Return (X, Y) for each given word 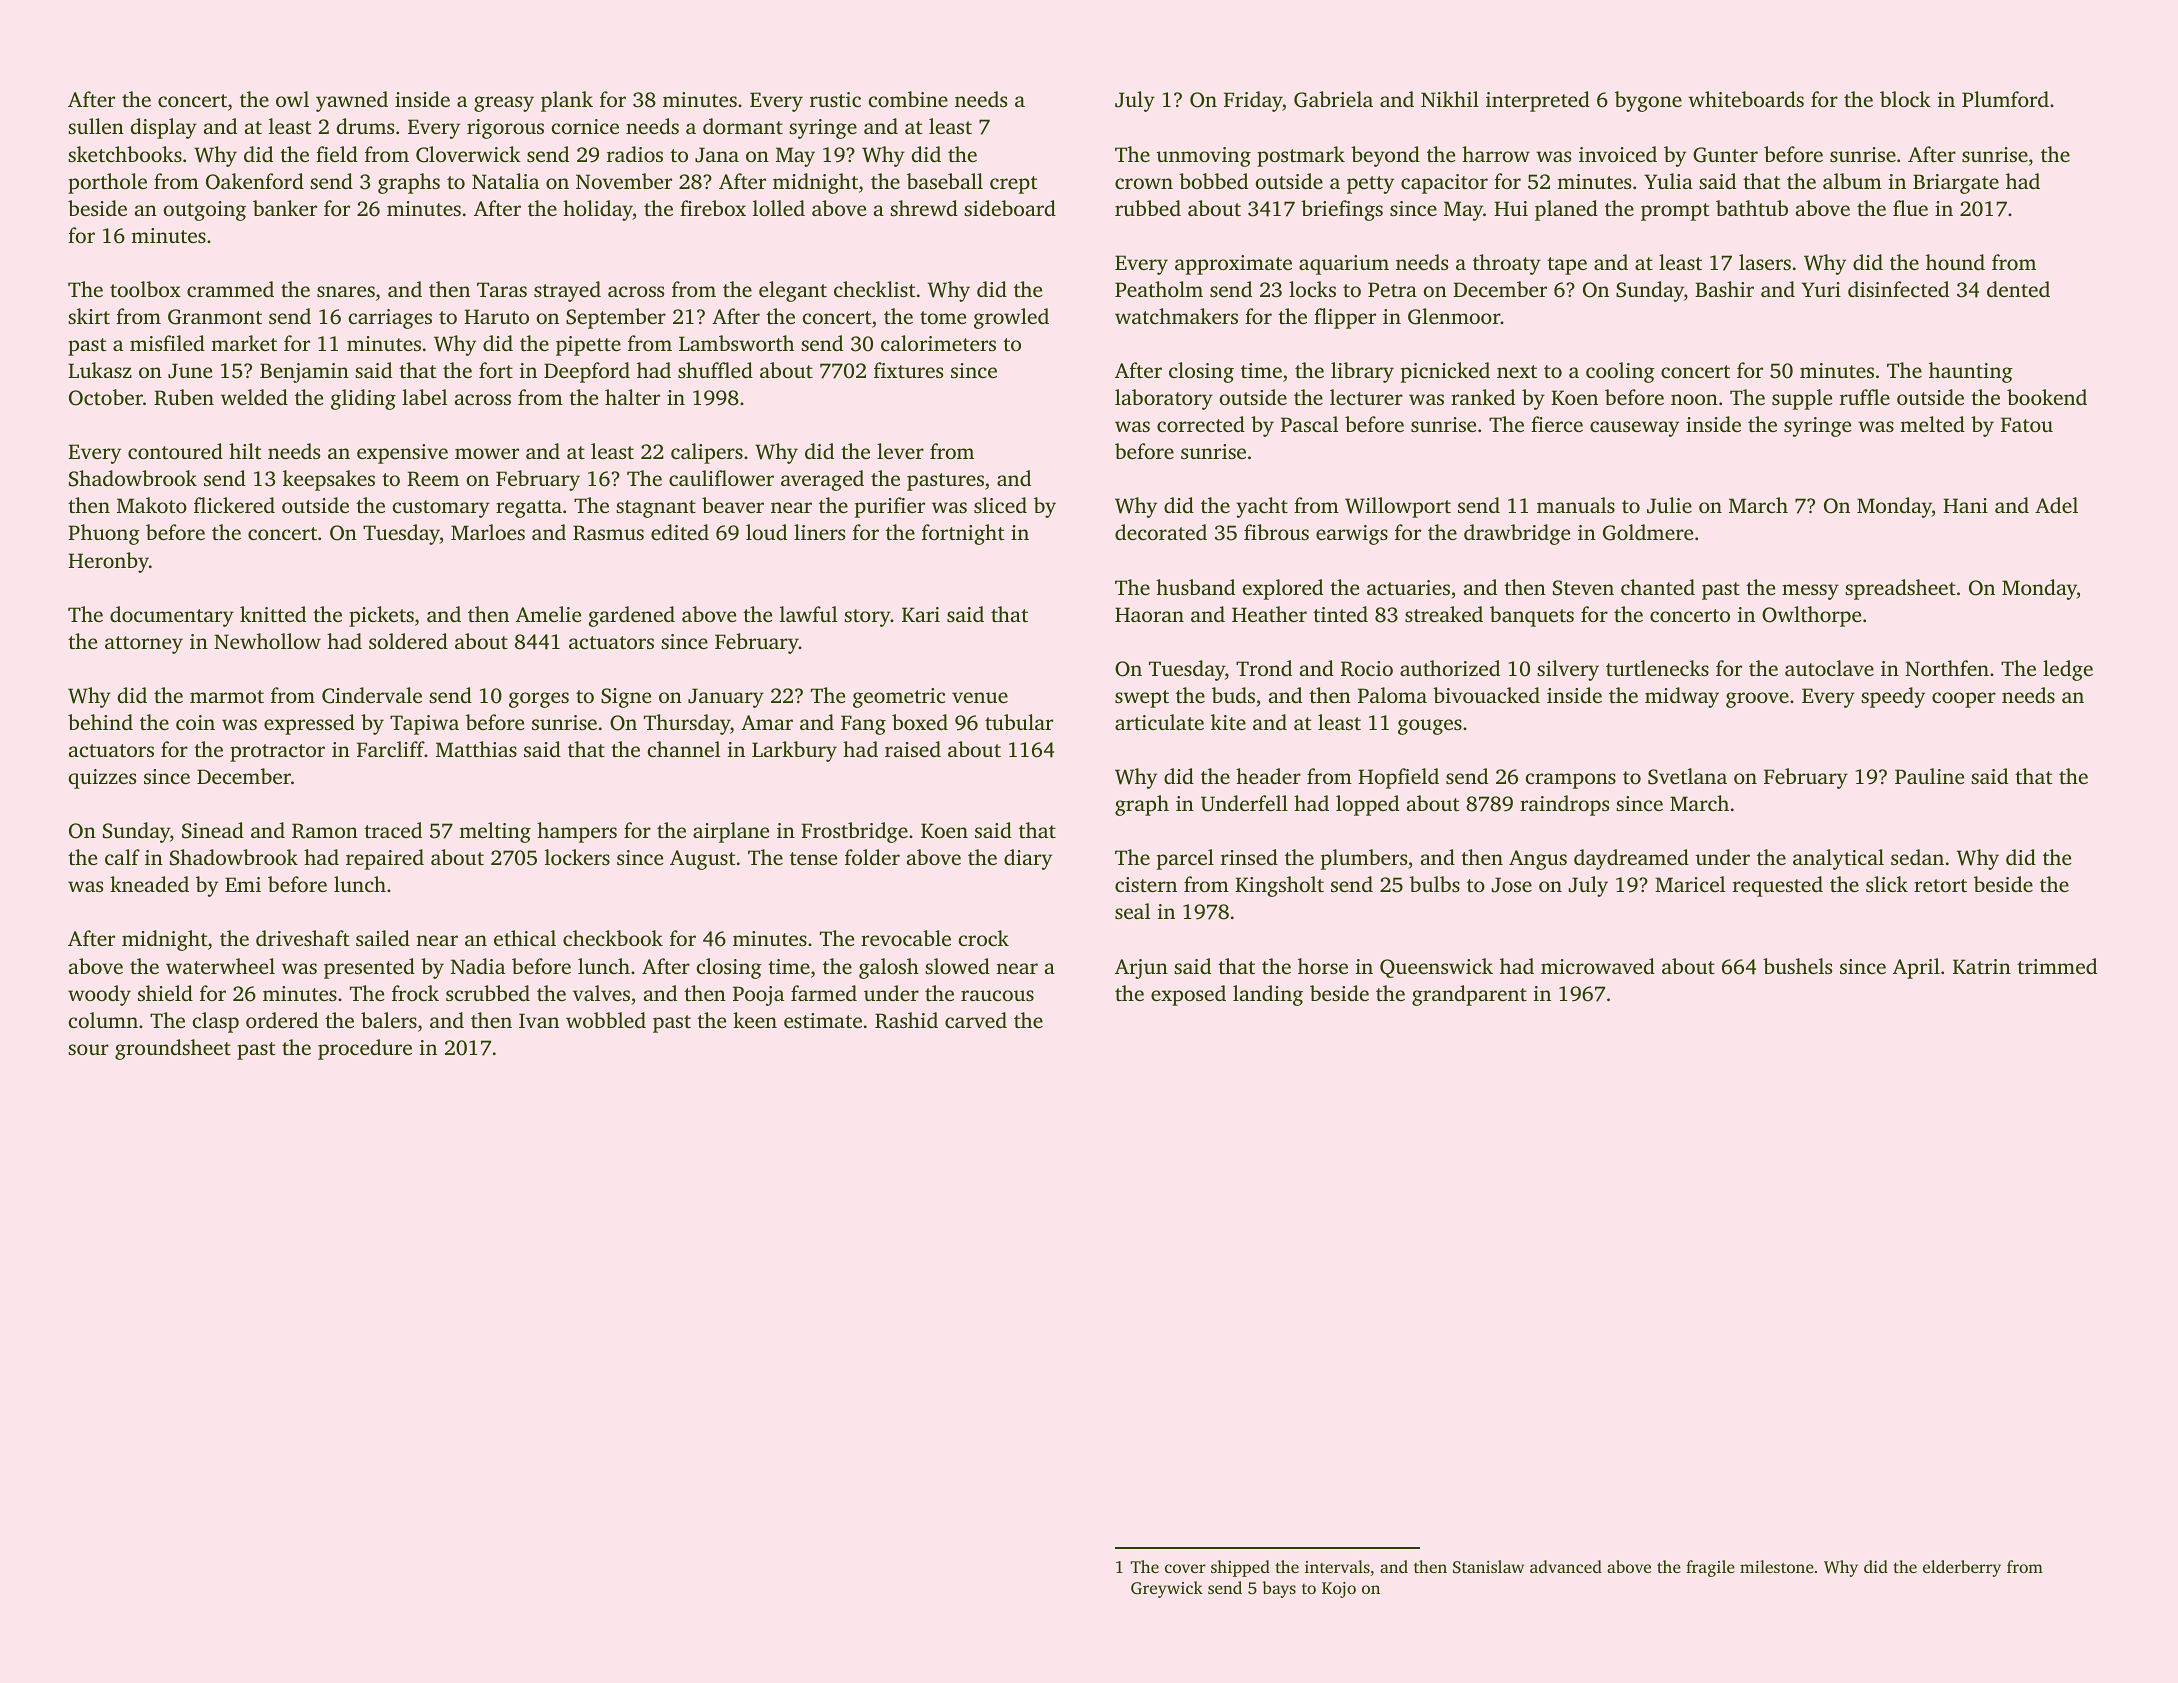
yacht (1262, 507)
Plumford (2005, 99)
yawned (352, 101)
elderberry (1962, 1568)
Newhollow (267, 641)
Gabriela (1333, 99)
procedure (365, 1049)
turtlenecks (1657, 668)
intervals (1337, 1566)
